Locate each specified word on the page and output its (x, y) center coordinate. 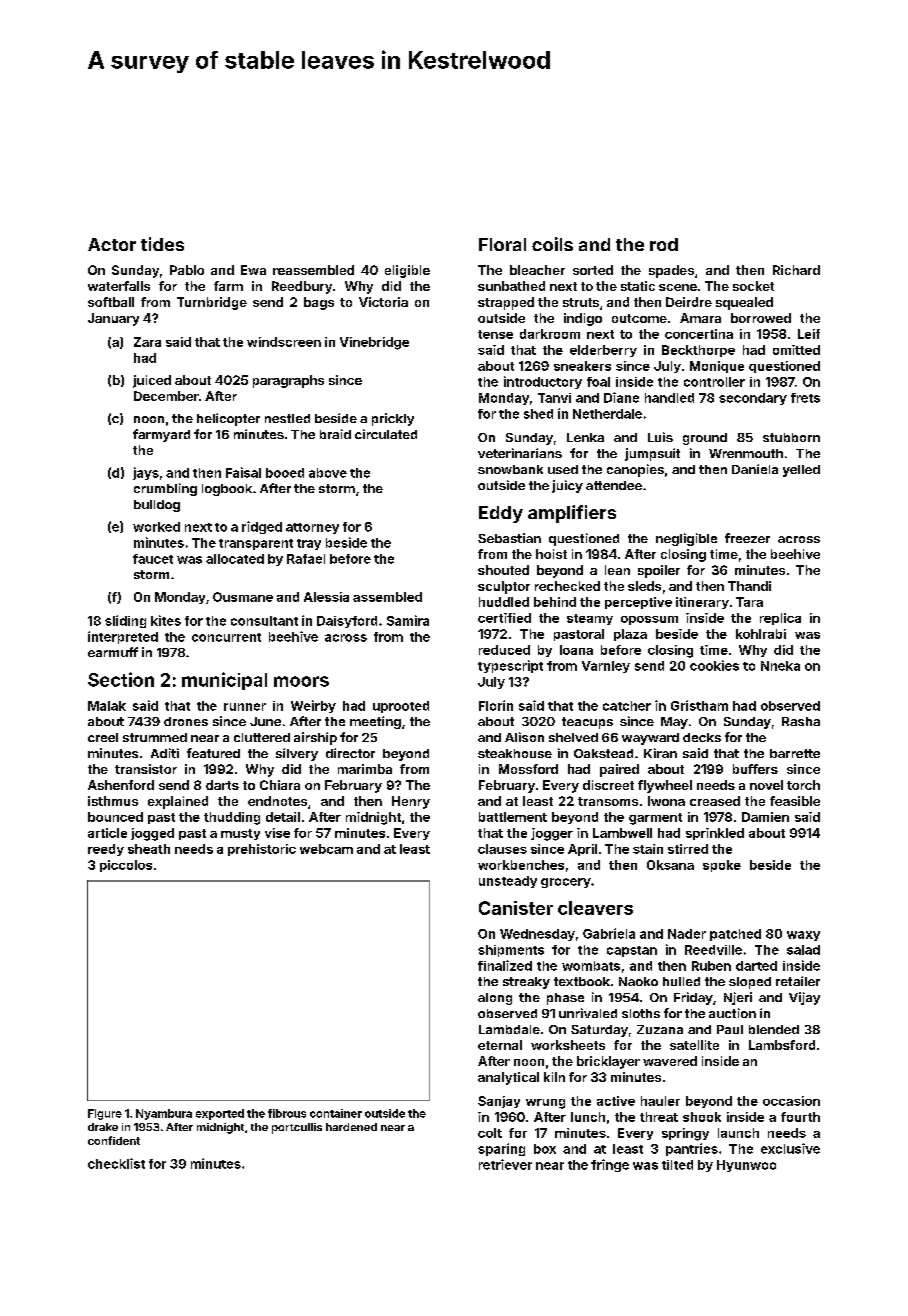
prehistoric (262, 850)
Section (121, 679)
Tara (749, 602)
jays (146, 473)
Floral (502, 244)
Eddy (501, 514)
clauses (502, 849)
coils (552, 244)
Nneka (780, 666)
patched (735, 935)
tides (162, 244)
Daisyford (347, 622)
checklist (116, 1163)
